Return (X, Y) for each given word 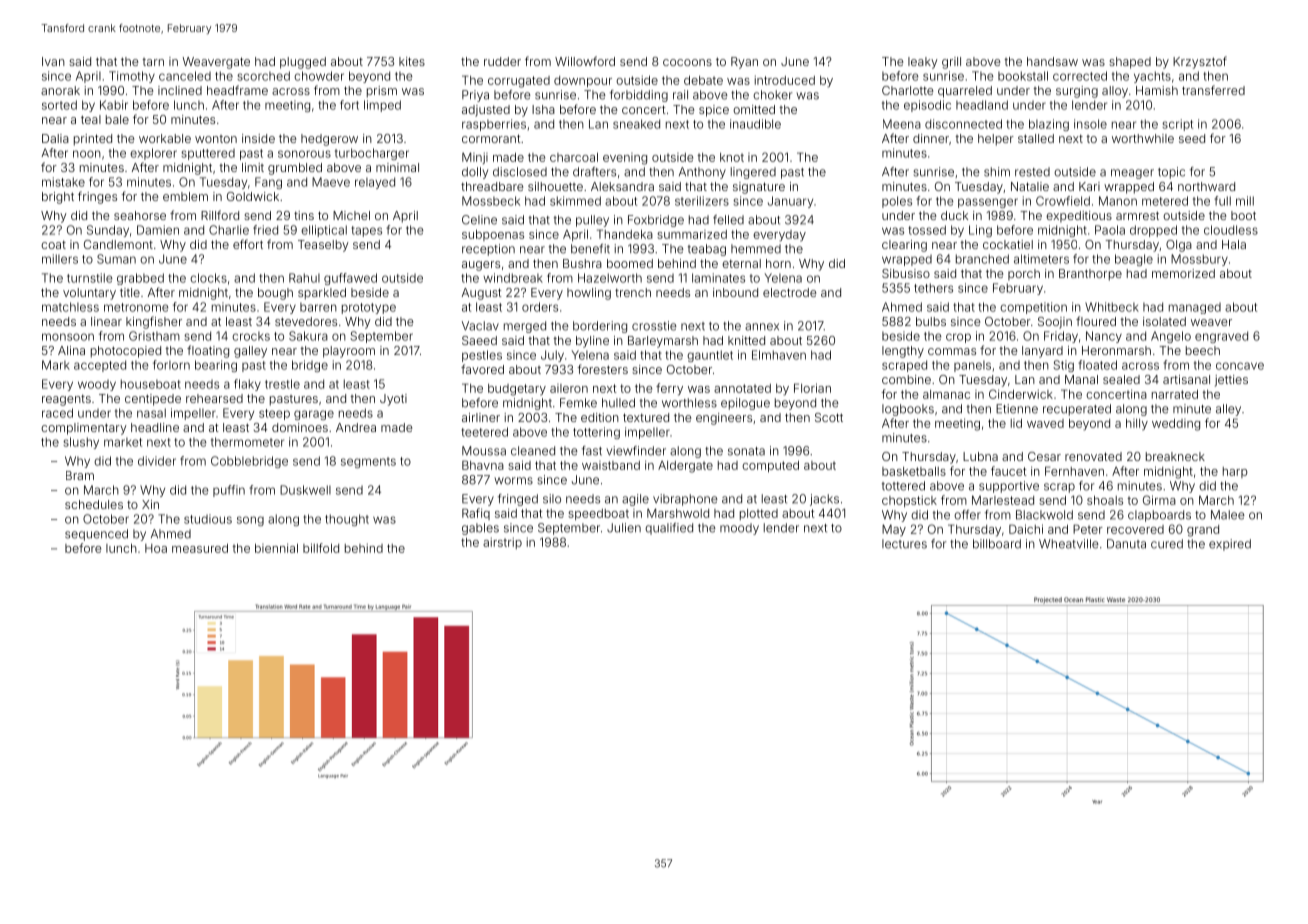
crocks (251, 336)
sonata (746, 451)
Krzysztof (1200, 62)
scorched (263, 76)
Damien (158, 230)
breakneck (1175, 456)
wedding (1176, 425)
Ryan (744, 63)
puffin (229, 491)
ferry (669, 389)
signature (759, 188)
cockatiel (1008, 244)
